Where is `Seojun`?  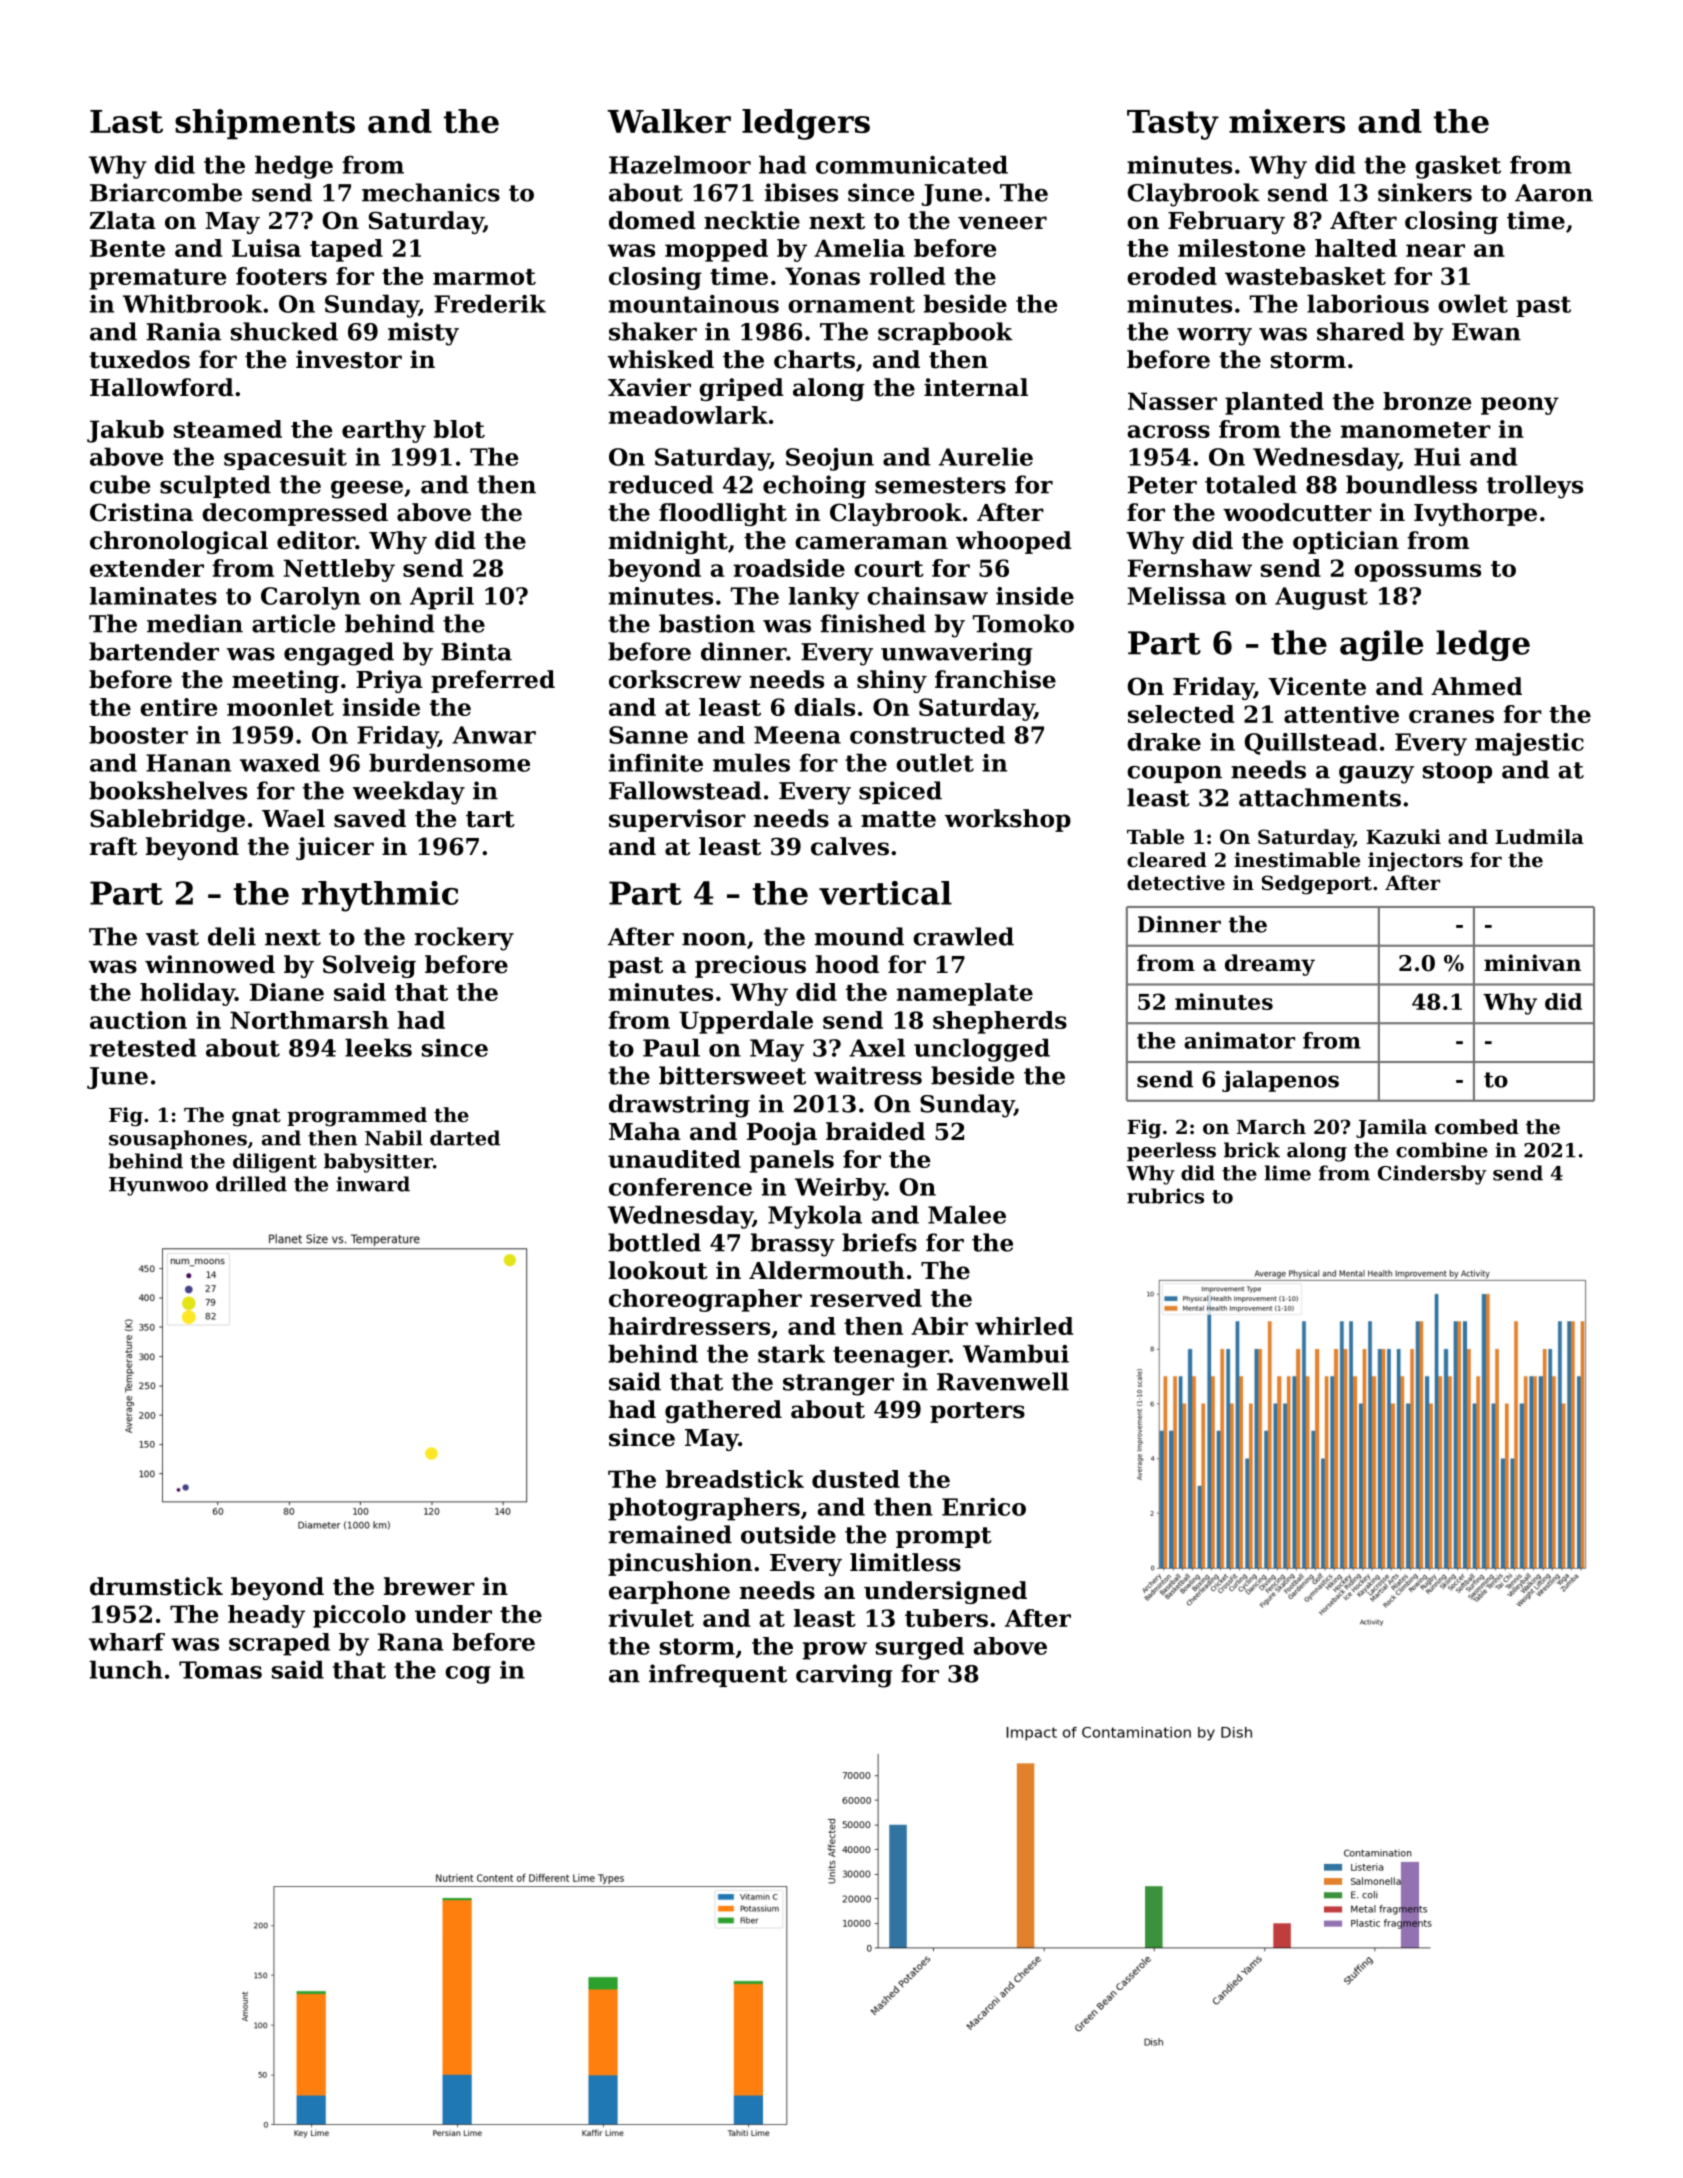 Seojun is located at coordinates (830, 459).
